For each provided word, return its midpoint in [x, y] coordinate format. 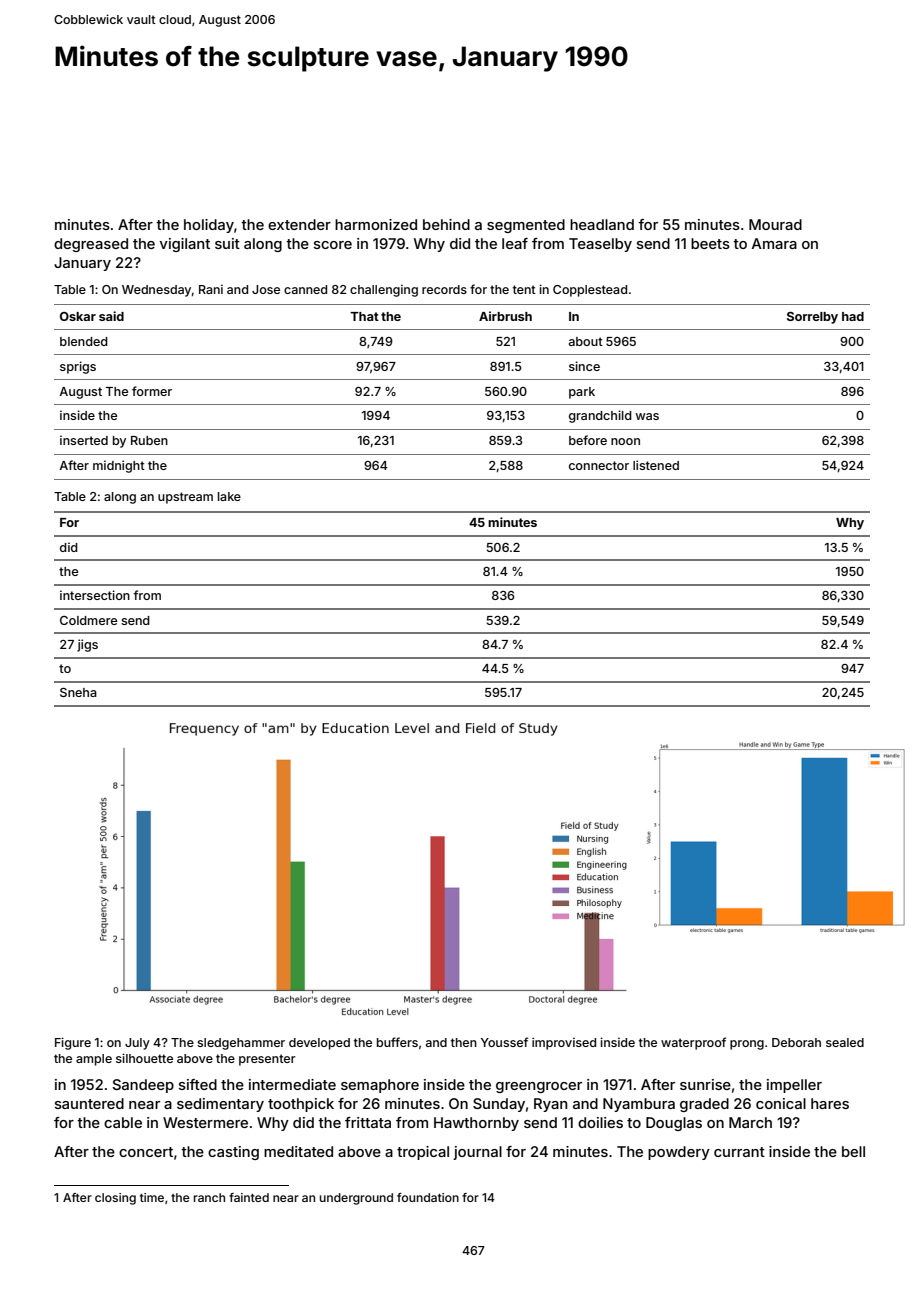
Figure [73, 1043]
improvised [564, 1043]
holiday [209, 226]
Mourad [775, 224]
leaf [515, 243]
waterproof [693, 1043]
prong [747, 1045]
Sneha [78, 692]
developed [319, 1044]
